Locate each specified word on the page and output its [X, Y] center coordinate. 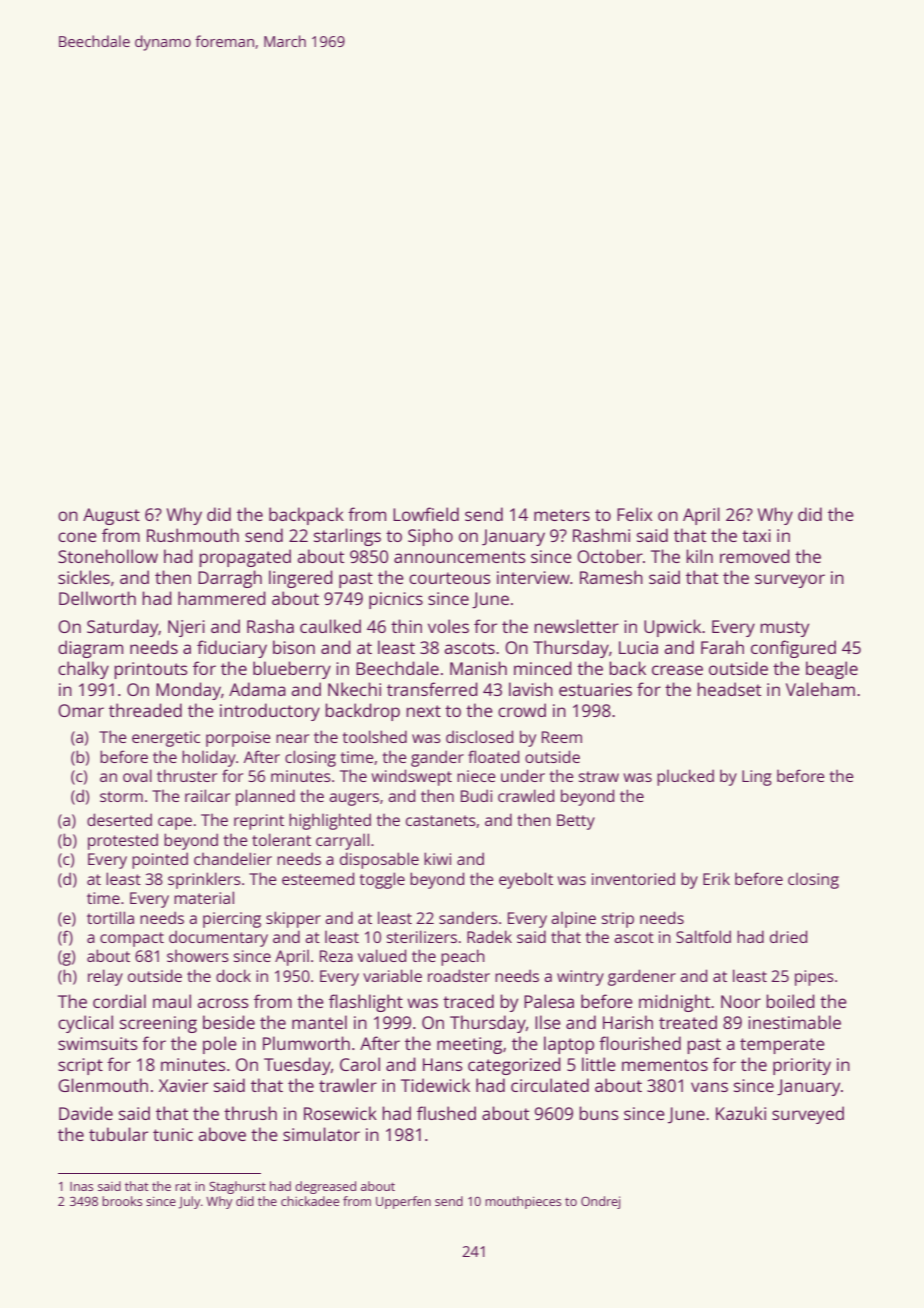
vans [709, 1087]
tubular [118, 1134]
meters [562, 515]
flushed [446, 1113]
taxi [756, 535]
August [111, 516]
